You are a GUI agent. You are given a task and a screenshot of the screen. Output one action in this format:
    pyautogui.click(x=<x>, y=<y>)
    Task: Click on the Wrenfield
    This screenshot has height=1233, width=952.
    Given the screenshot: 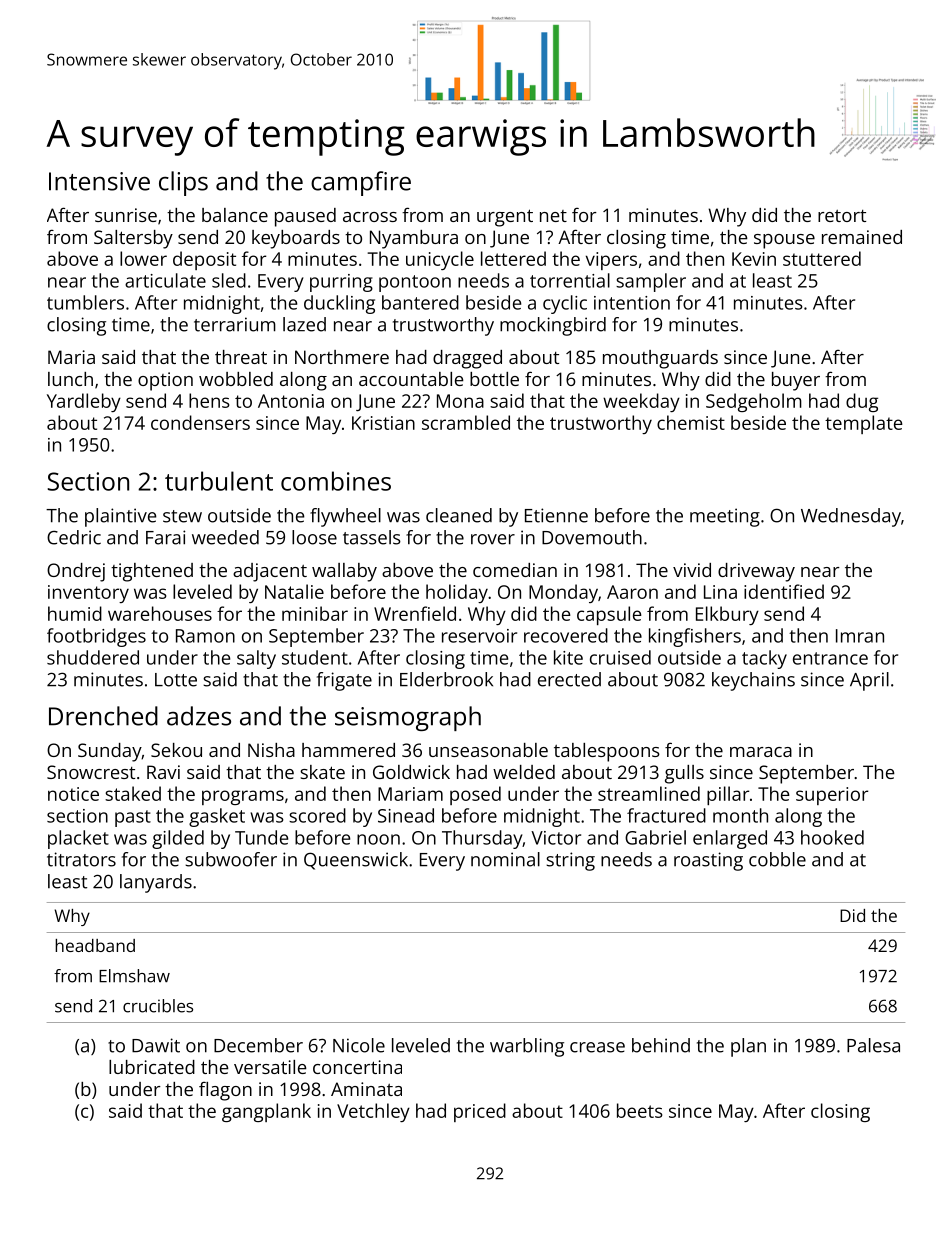 What is the action you would take?
    pyautogui.click(x=415, y=613)
